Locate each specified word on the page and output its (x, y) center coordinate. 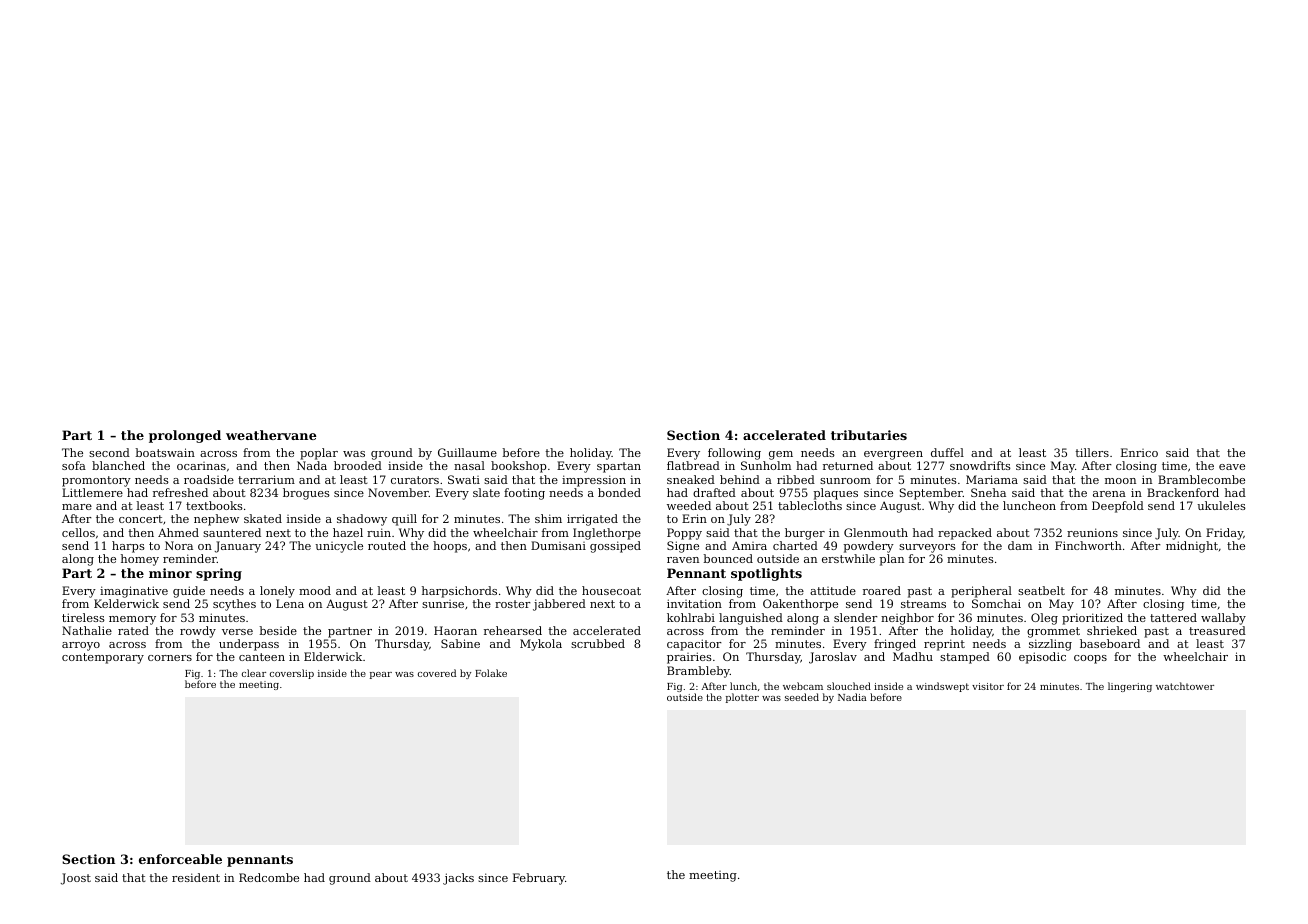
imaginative (134, 592)
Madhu (913, 656)
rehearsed (513, 630)
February (539, 879)
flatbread (693, 465)
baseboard (1110, 643)
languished (751, 619)
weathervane (271, 435)
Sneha (988, 492)
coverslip (292, 674)
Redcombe (269, 877)
